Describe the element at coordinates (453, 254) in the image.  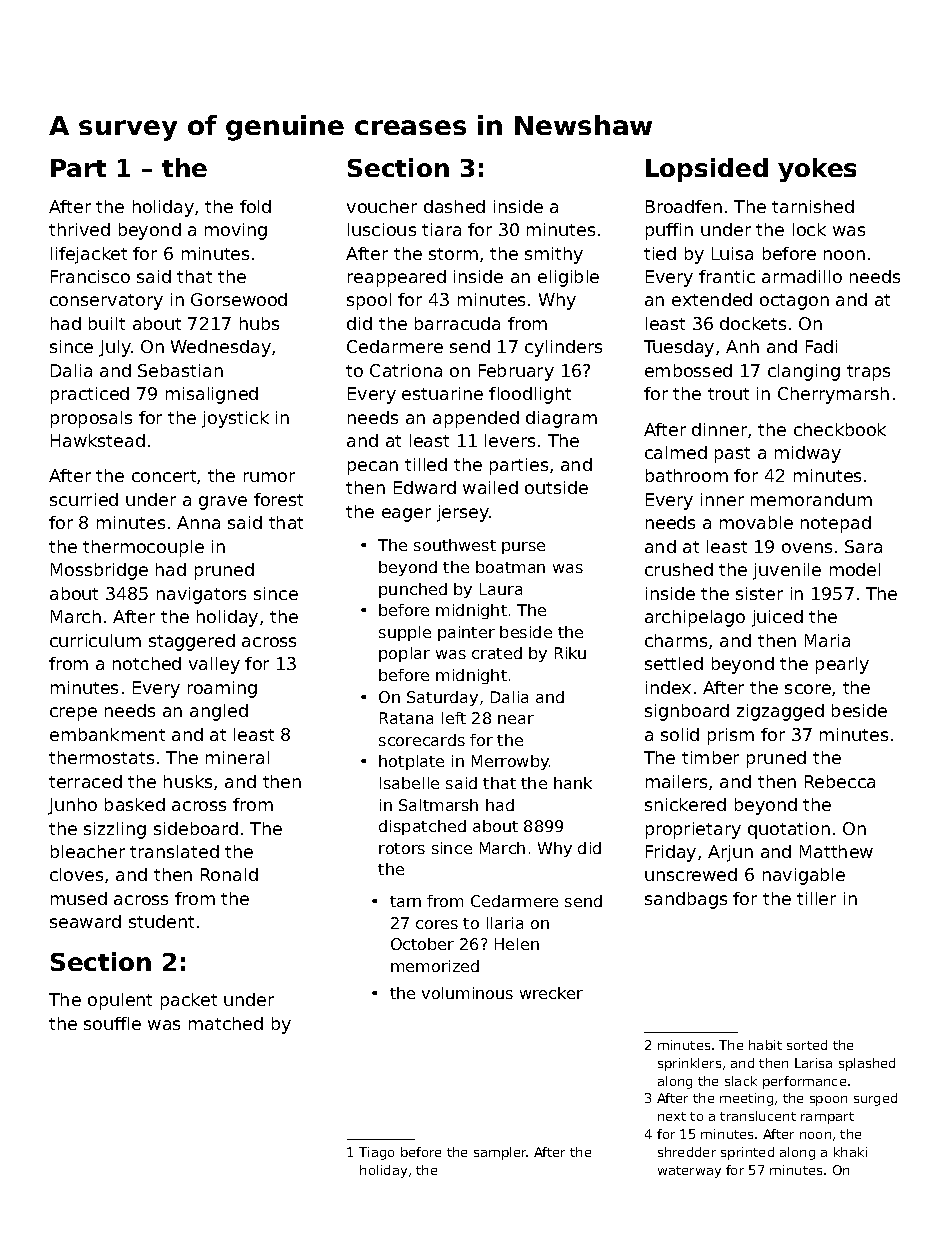
I see `storm` at that location.
